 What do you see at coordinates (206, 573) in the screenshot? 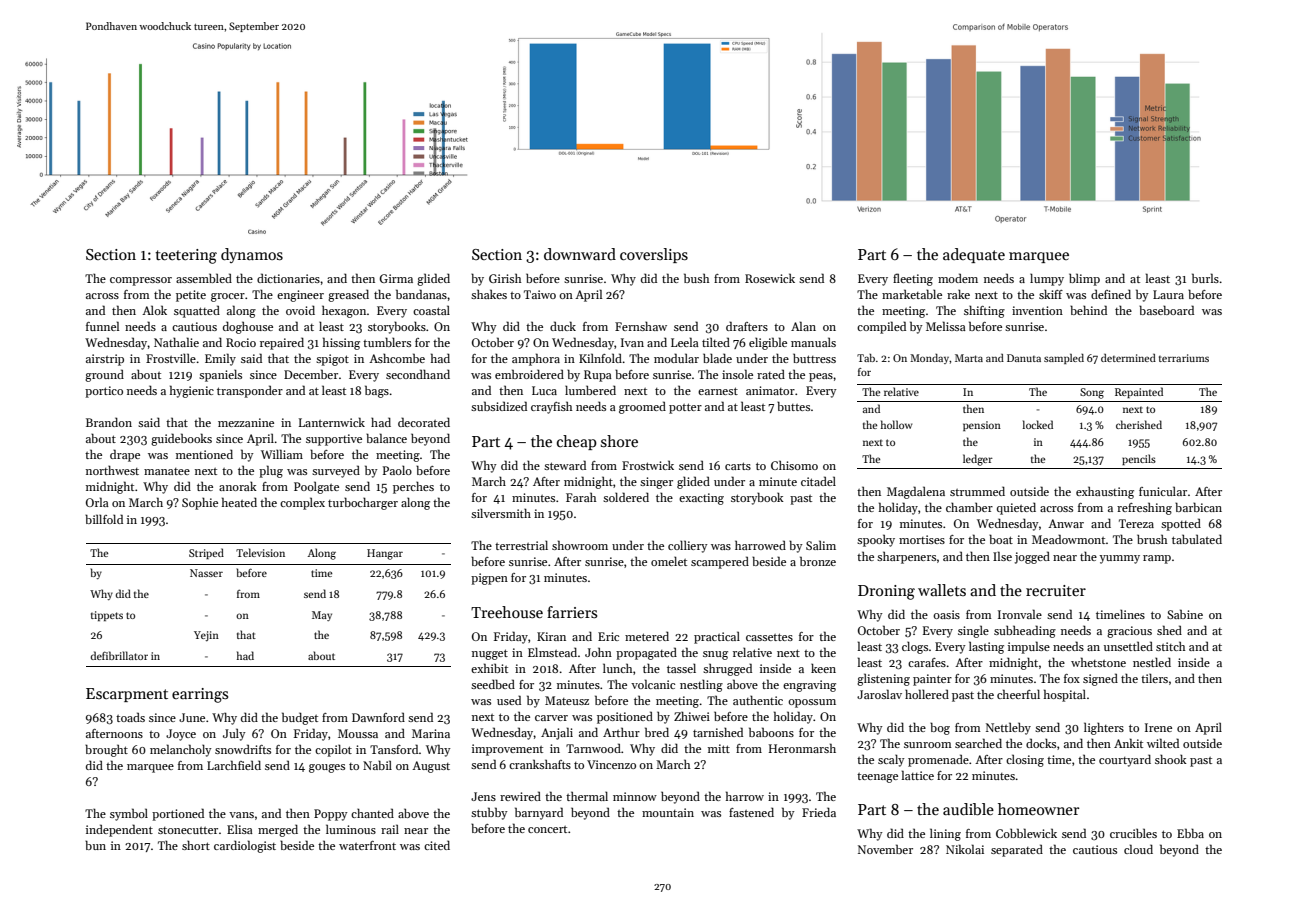
I see `Nasser` at bounding box center [206, 573].
